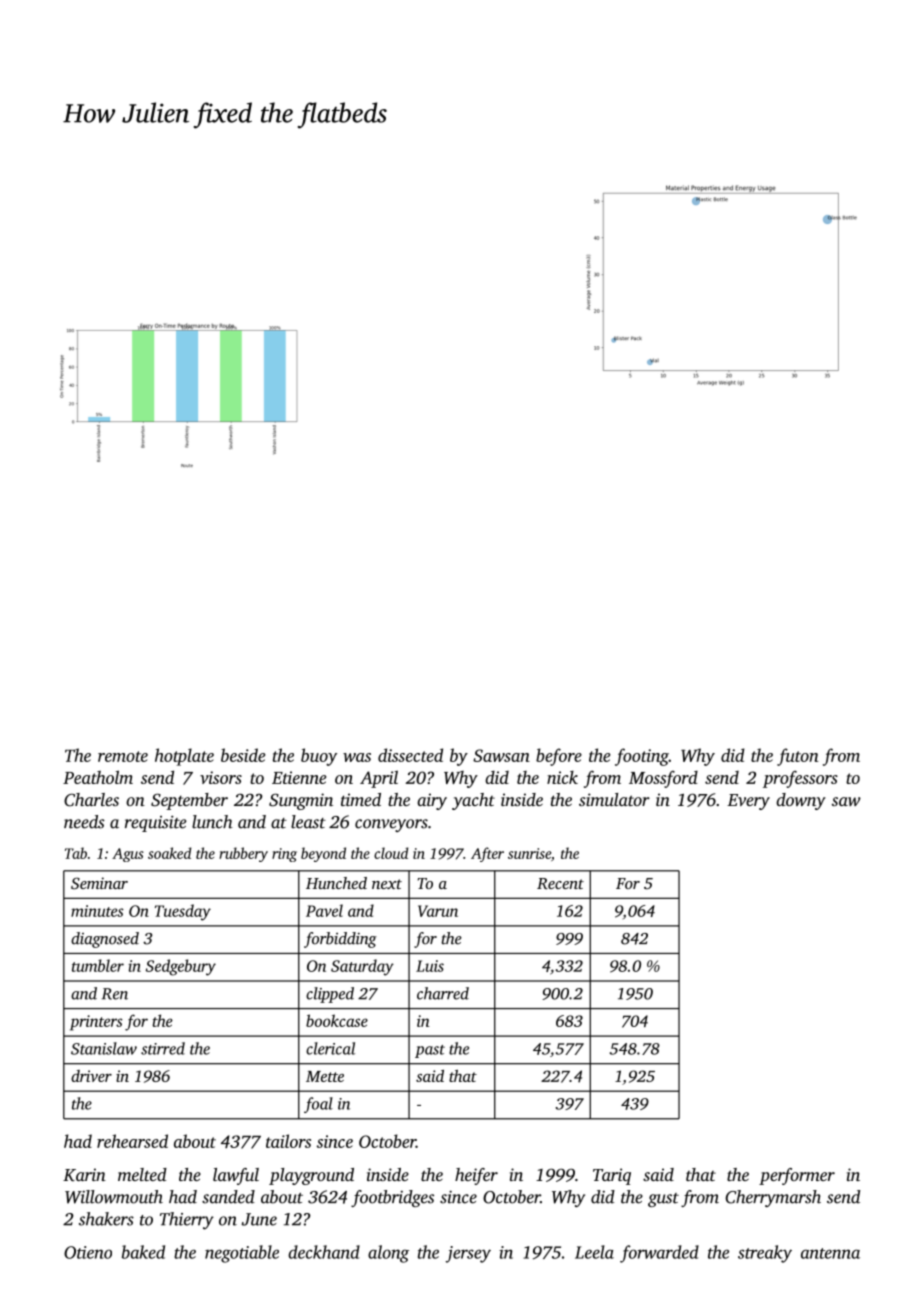 The image size is (924, 1308). What do you see at coordinates (106, 1219) in the image?
I see `shakers` at bounding box center [106, 1219].
